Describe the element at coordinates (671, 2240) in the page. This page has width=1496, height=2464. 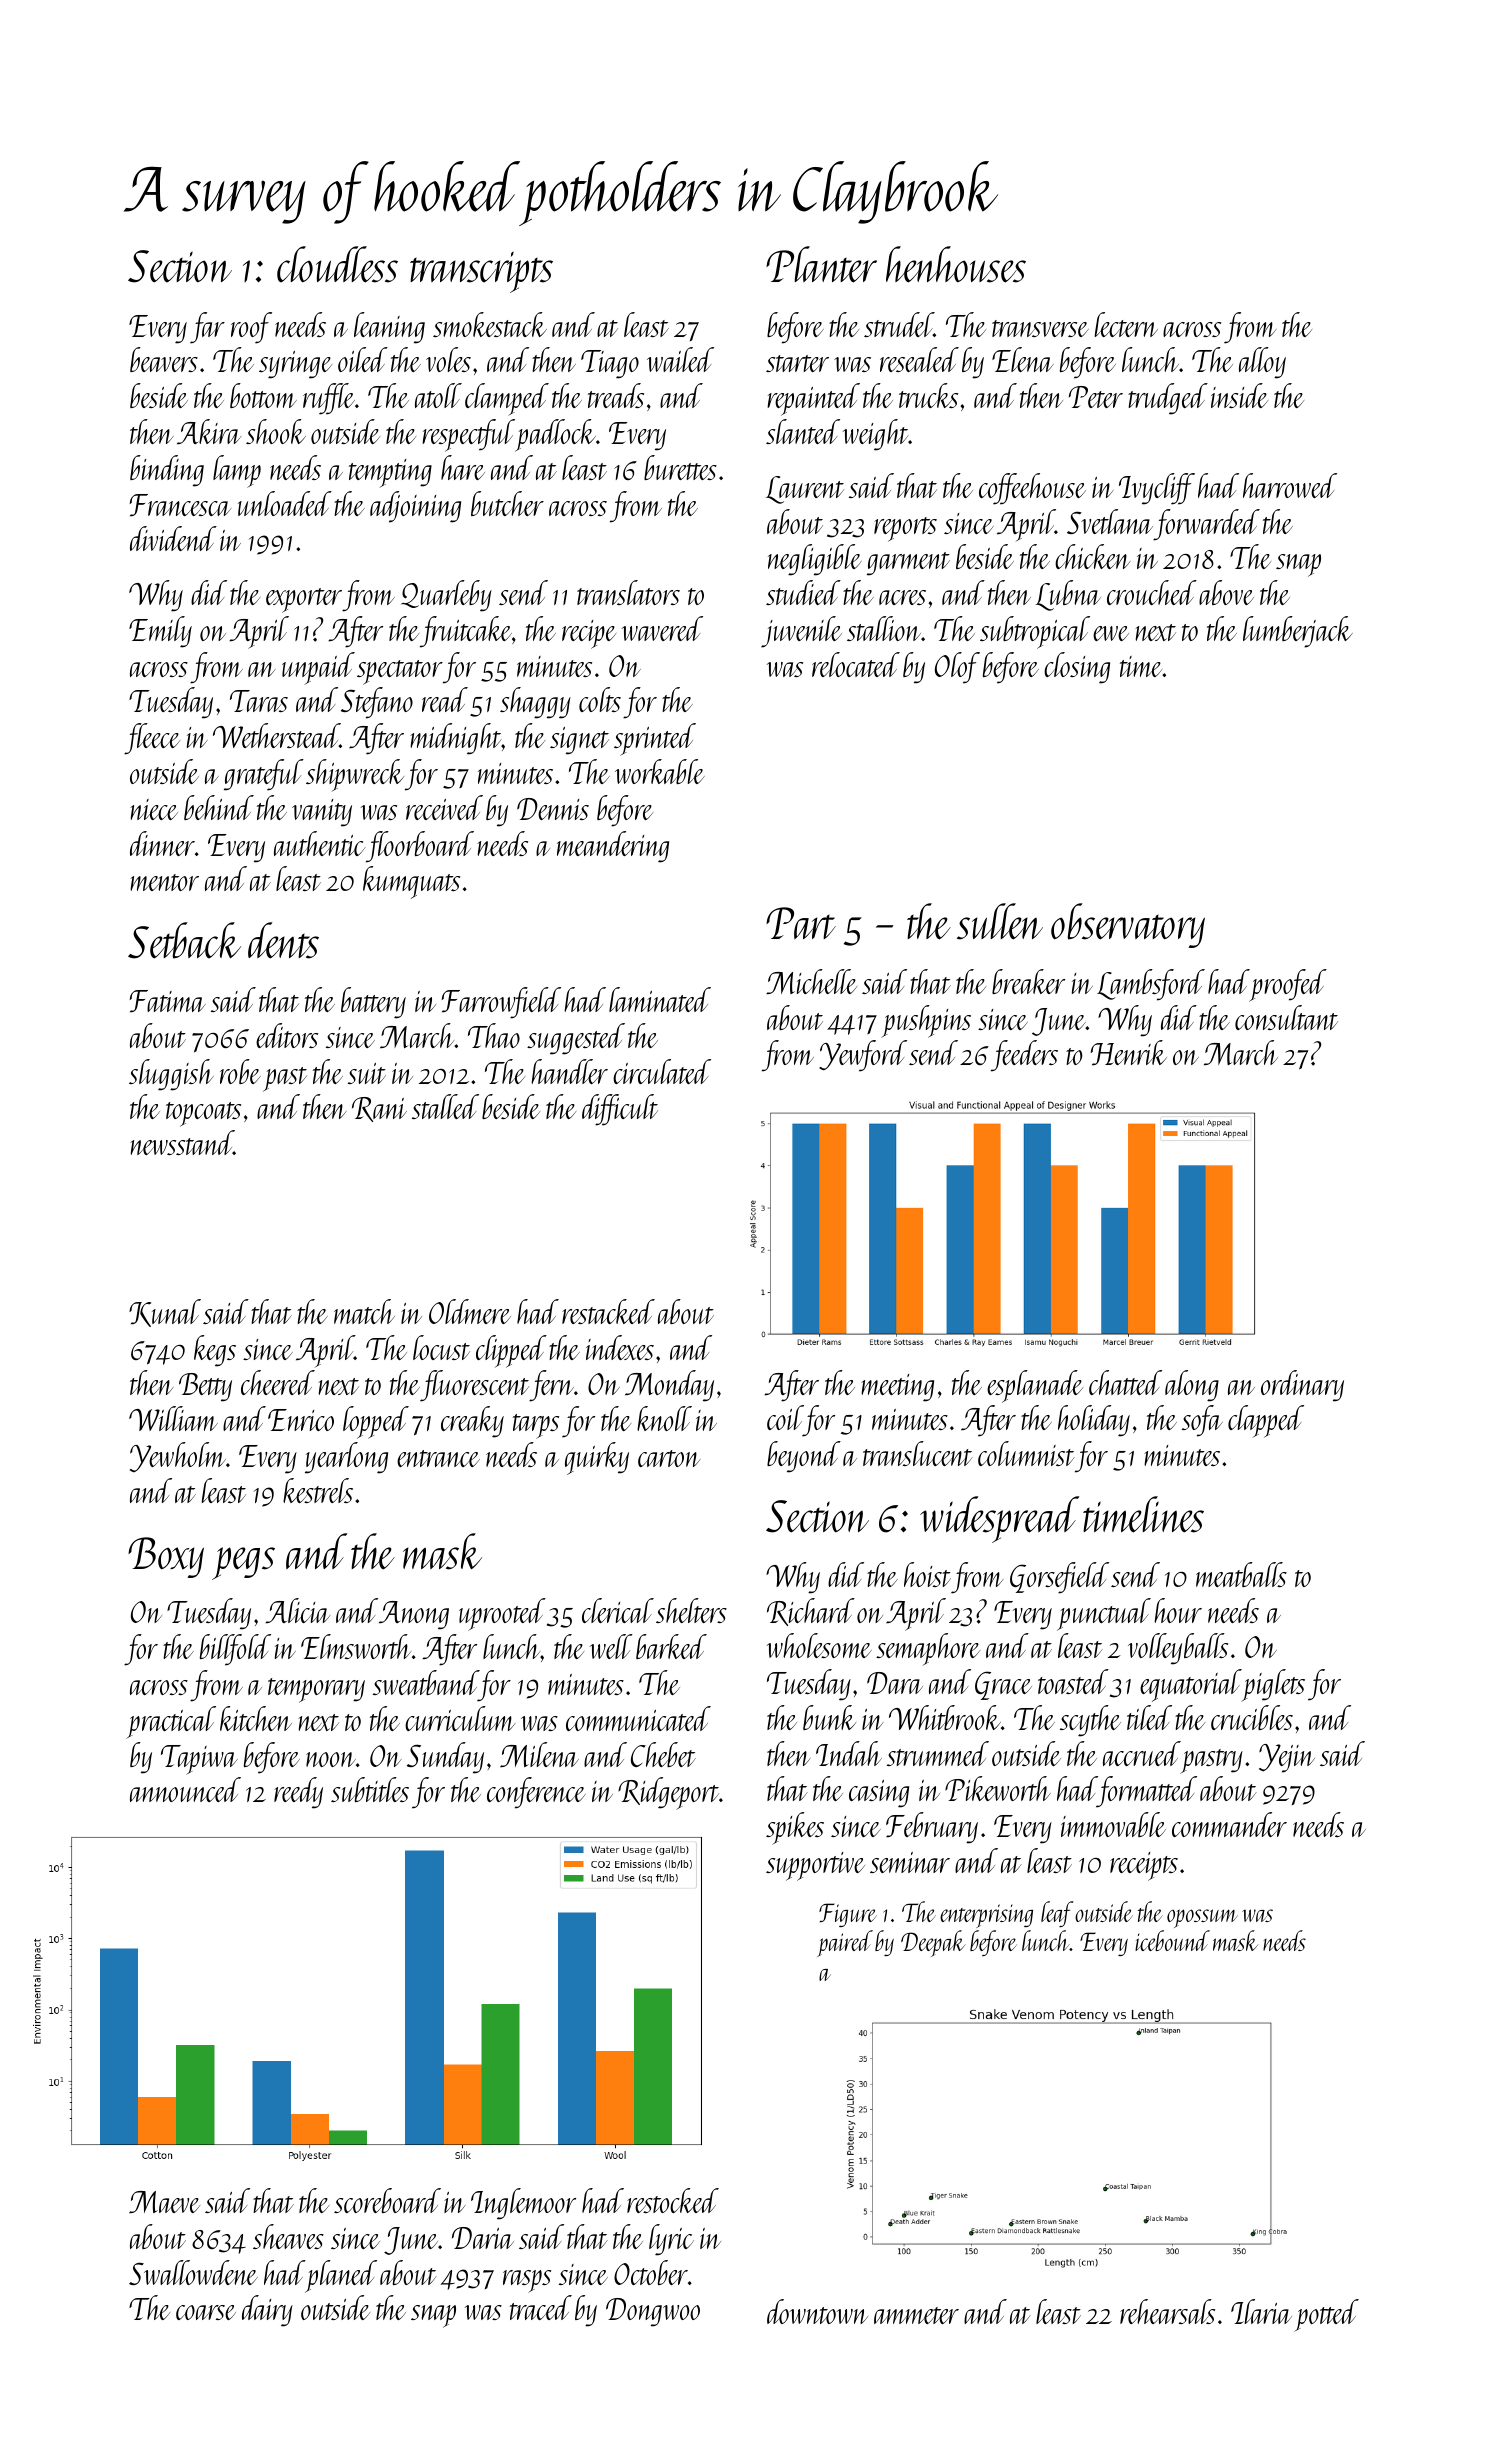
I see `lyric` at that location.
